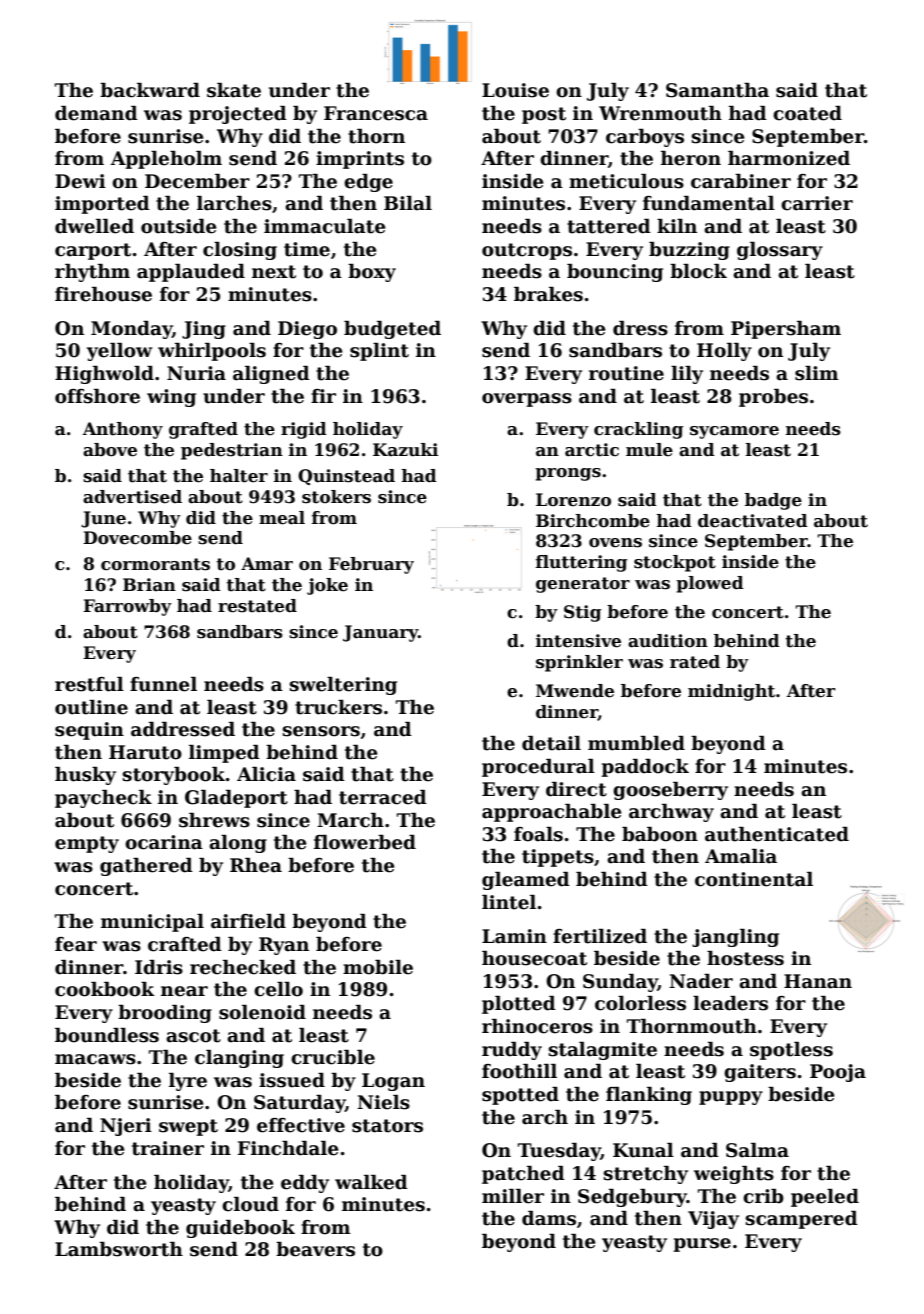 The height and width of the screenshot is (1314, 924). I want to click on Vijay, so click(713, 1220).
